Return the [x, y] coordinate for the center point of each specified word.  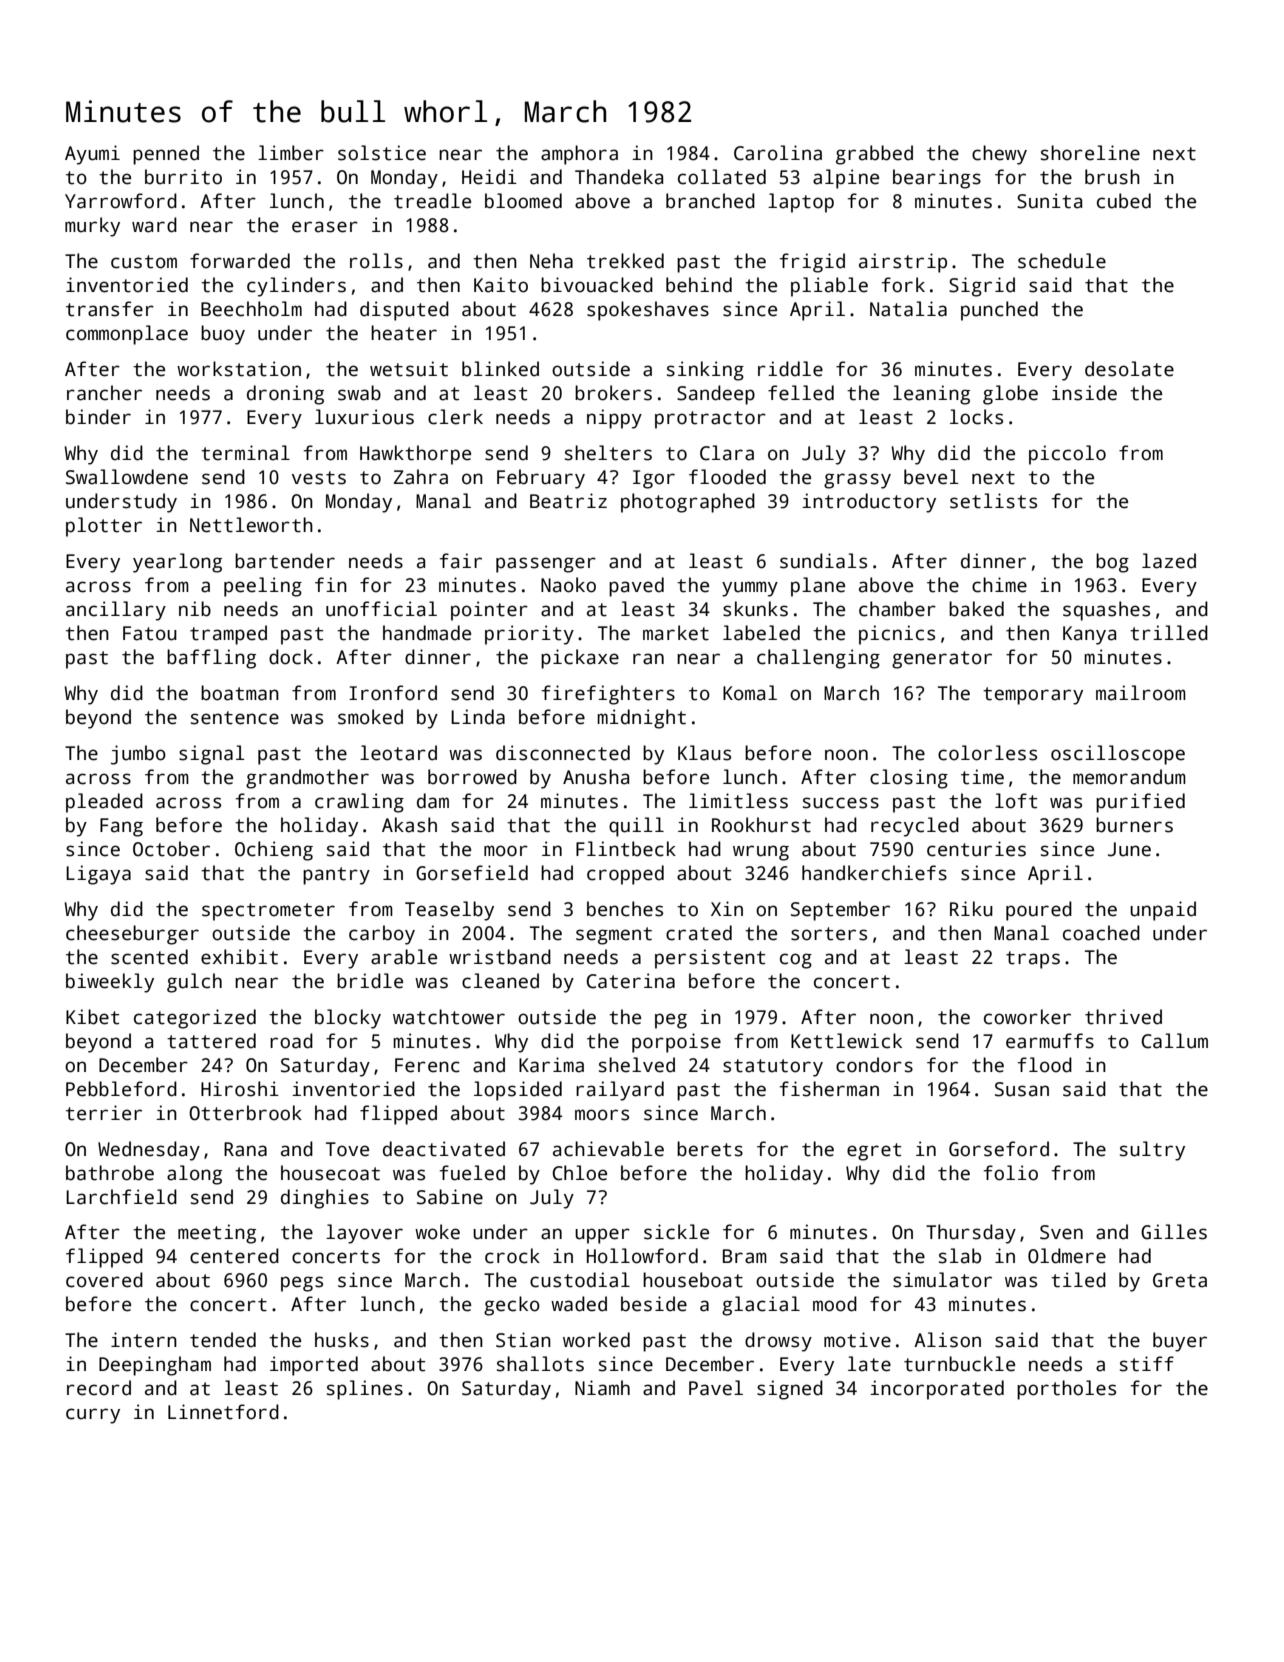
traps [1033, 960]
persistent [710, 959]
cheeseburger [132, 935]
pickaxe [580, 659]
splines [365, 1390]
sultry [1152, 1151]
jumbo [138, 755]
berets [710, 1149]
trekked [625, 261]
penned [166, 155]
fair [460, 561]
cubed [1124, 201]
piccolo [1067, 455]
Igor [654, 479]
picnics [897, 635]
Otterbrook [245, 1113]
